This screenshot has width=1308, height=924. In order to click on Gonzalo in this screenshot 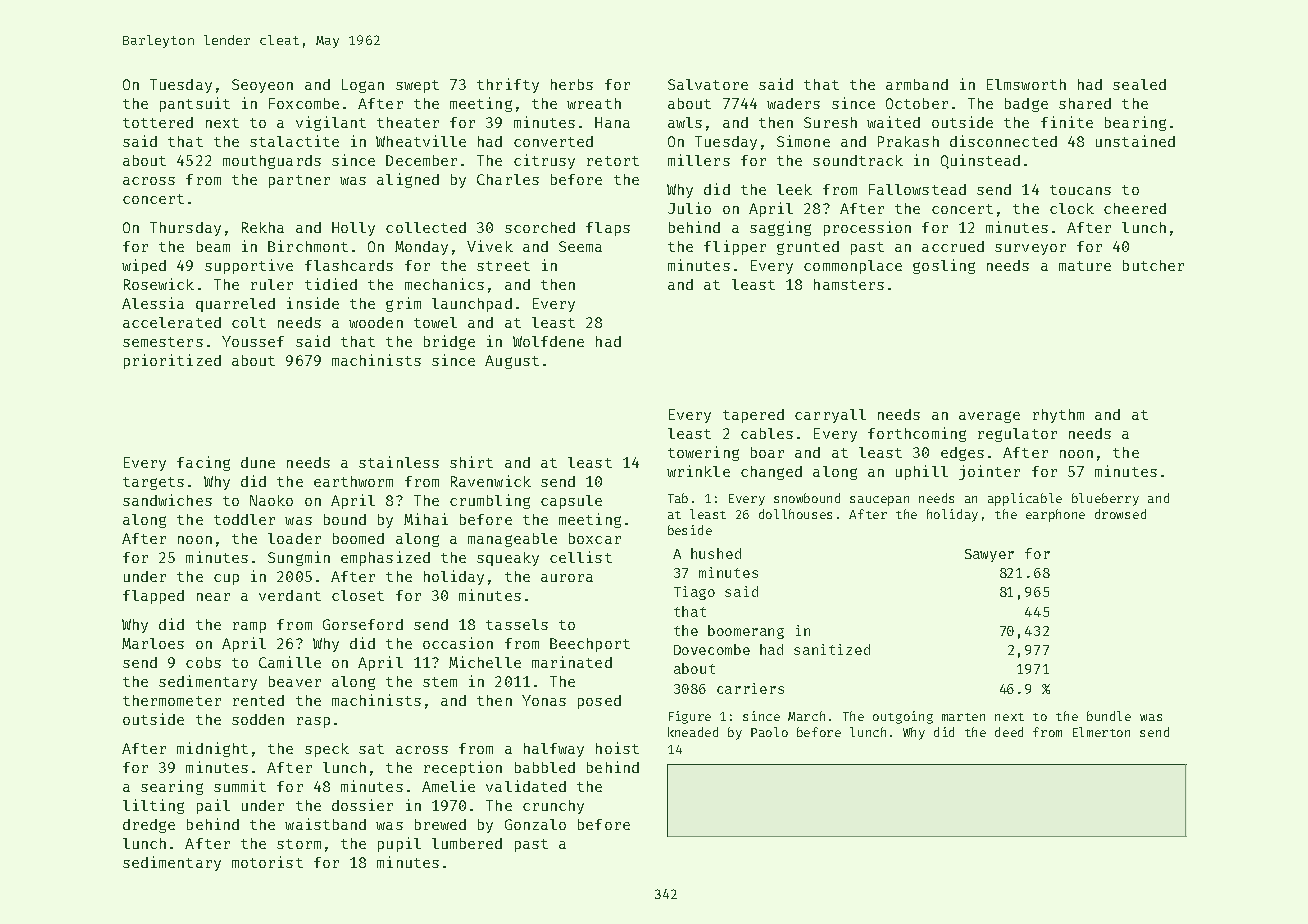, I will do `click(535, 824)`.
